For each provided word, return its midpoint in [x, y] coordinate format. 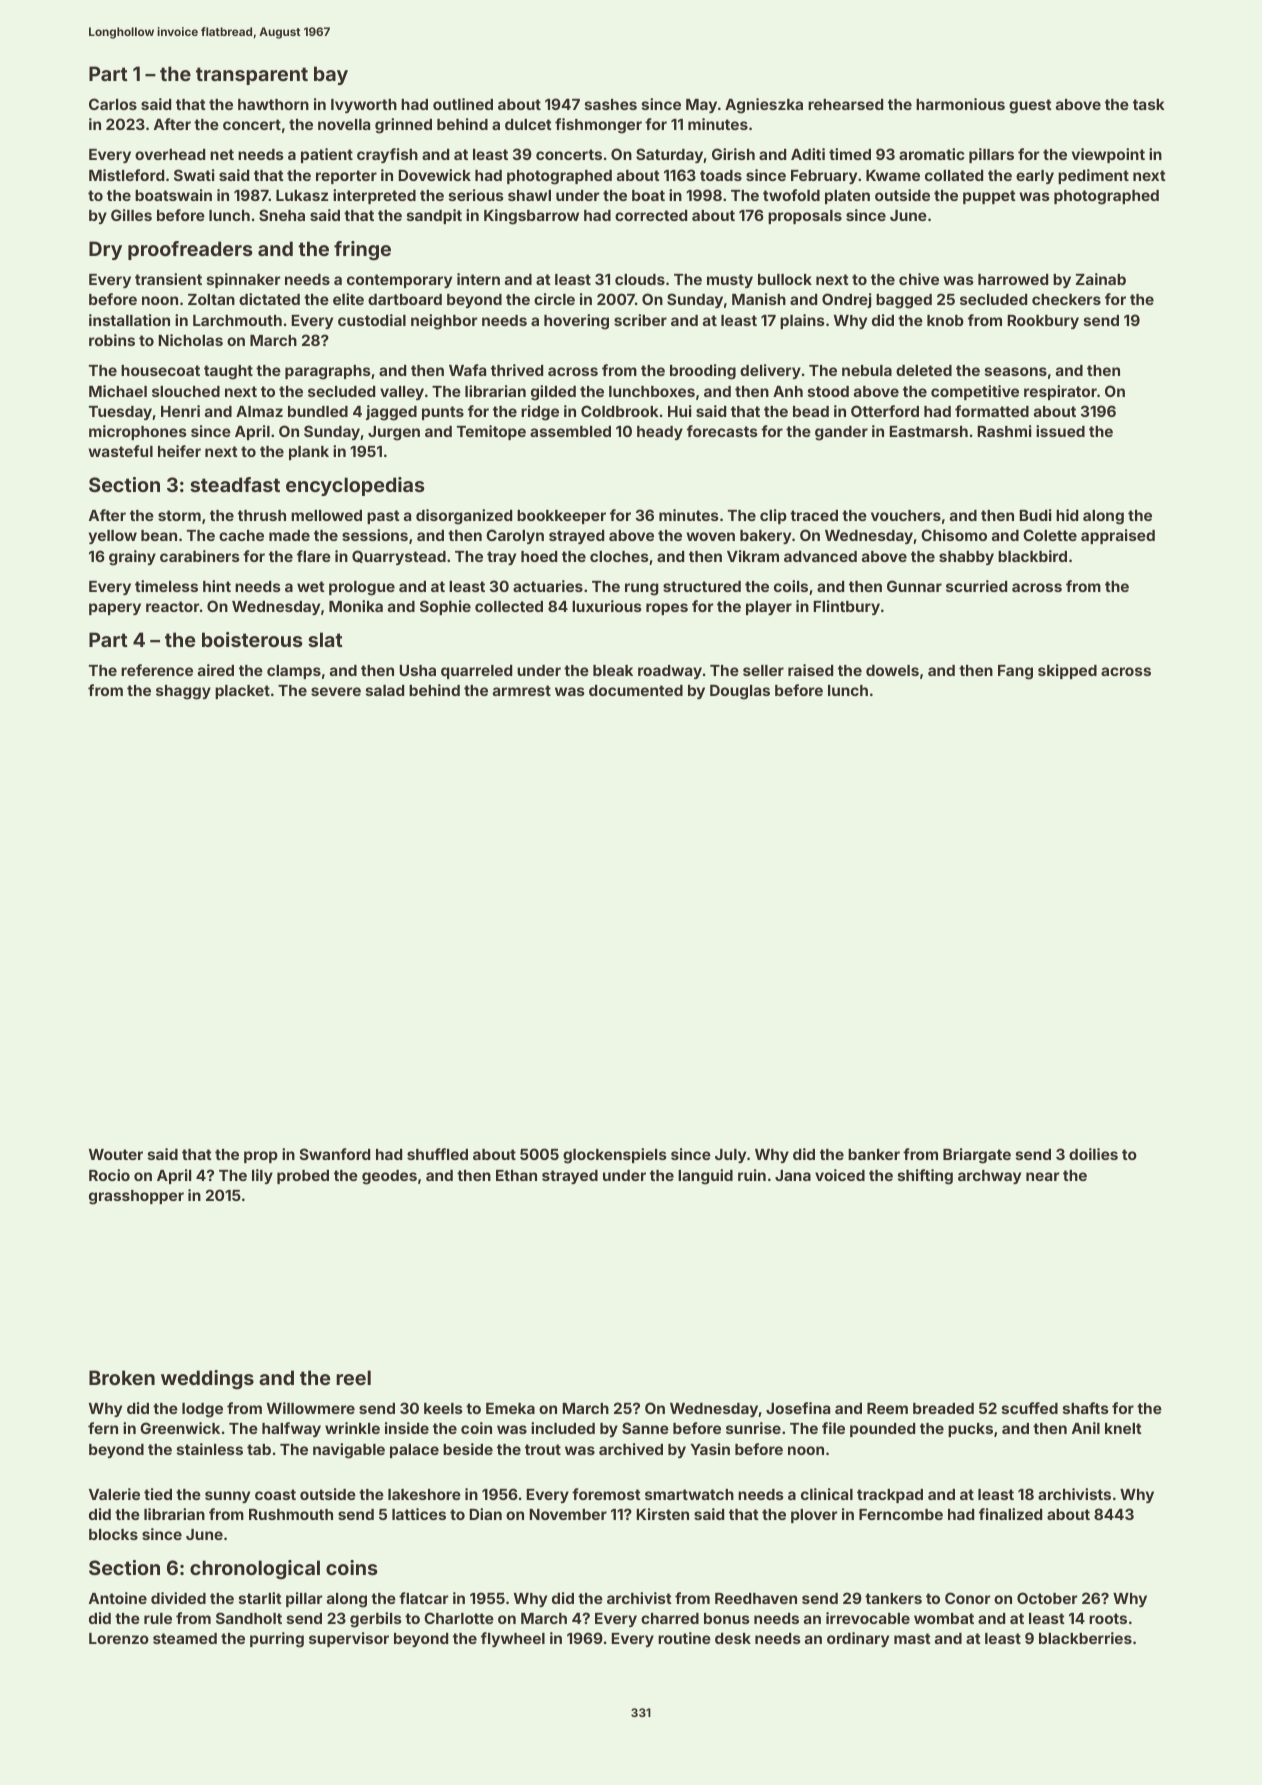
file [833, 1428]
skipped [1067, 671]
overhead [170, 154]
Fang [1015, 672]
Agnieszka [764, 106]
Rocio [109, 1175]
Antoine [118, 1598]
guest [1030, 106]
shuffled [437, 1154]
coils [791, 586]
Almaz [259, 411]
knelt [1123, 1428]
